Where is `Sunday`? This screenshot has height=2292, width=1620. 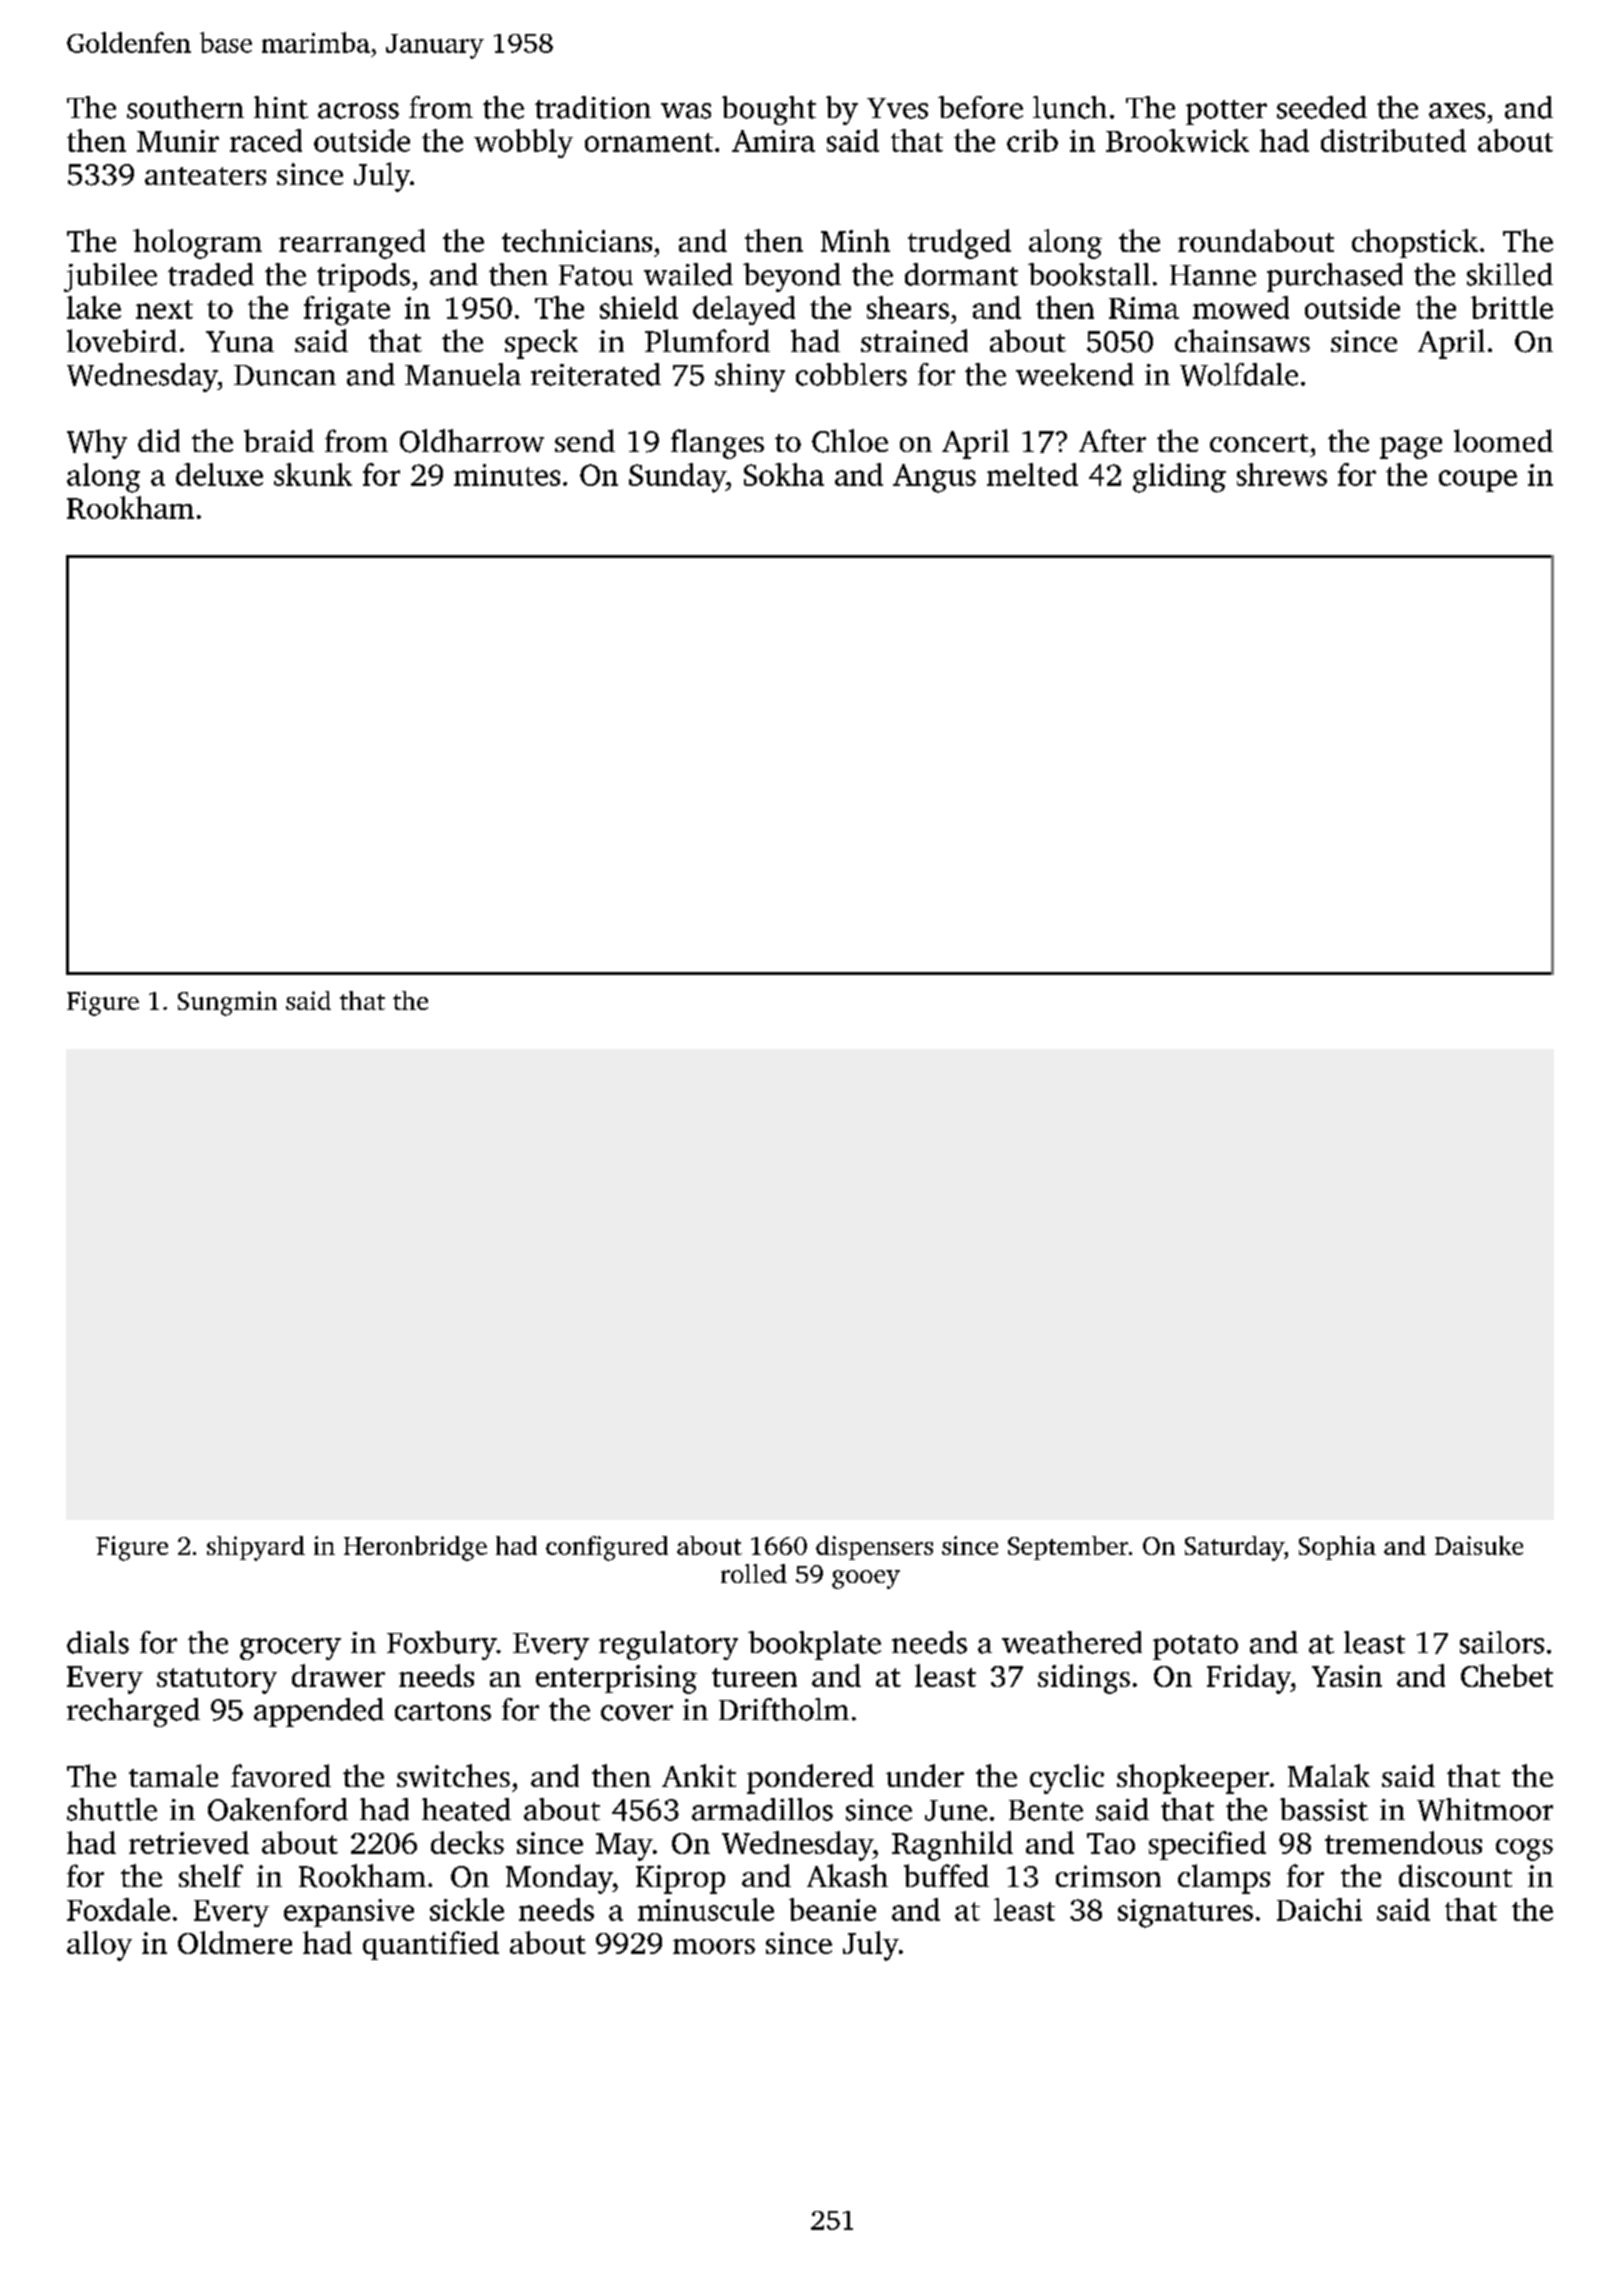 Sunday is located at coordinates (677, 478).
